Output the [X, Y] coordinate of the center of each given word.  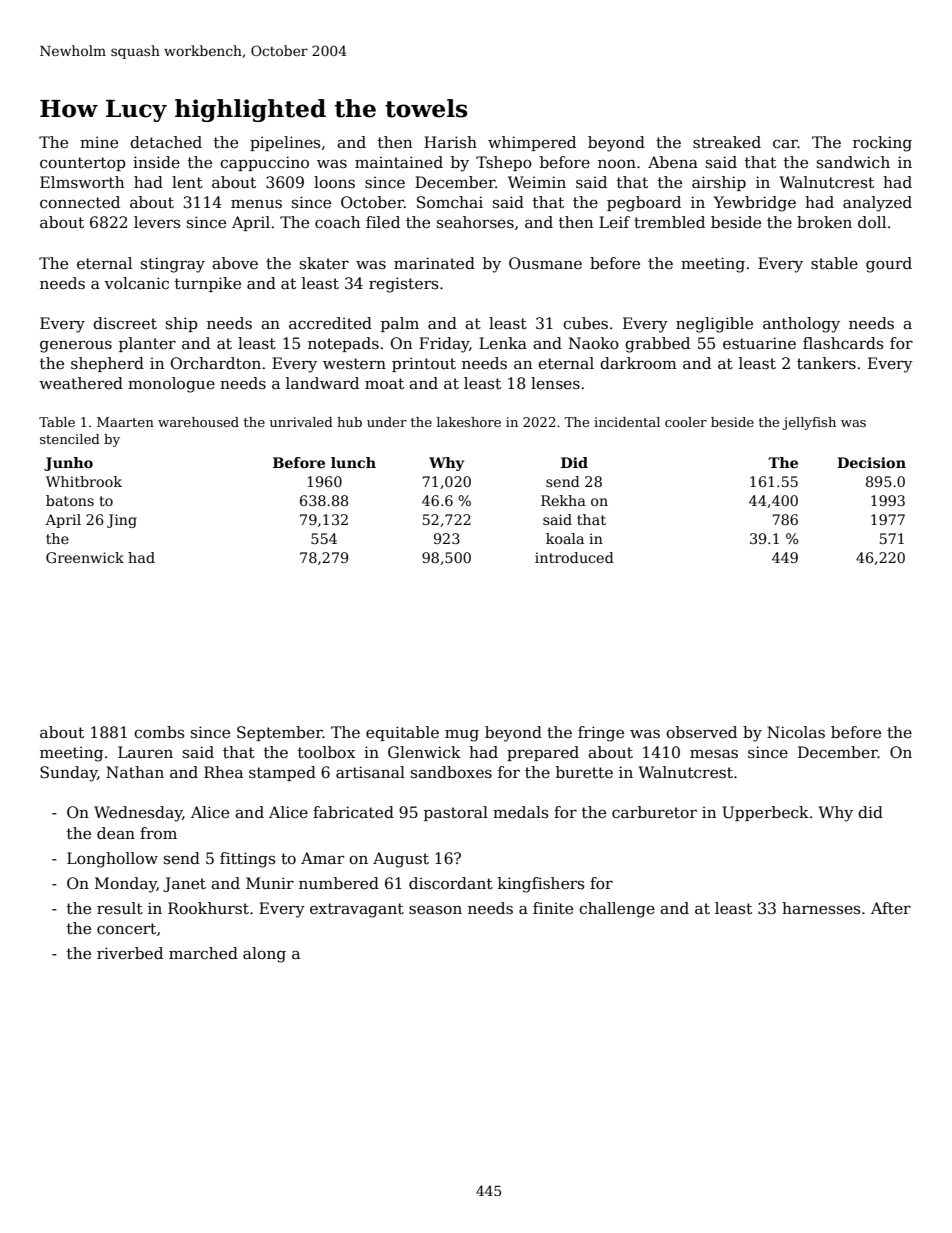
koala [565, 538]
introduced [574, 557]
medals [521, 812]
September [280, 733]
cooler [686, 422]
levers [157, 222]
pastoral [456, 813]
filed [383, 222]
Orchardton [216, 363]
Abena [673, 162]
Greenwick [85, 557]
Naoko [594, 343]
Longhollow [112, 860]
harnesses [821, 908]
